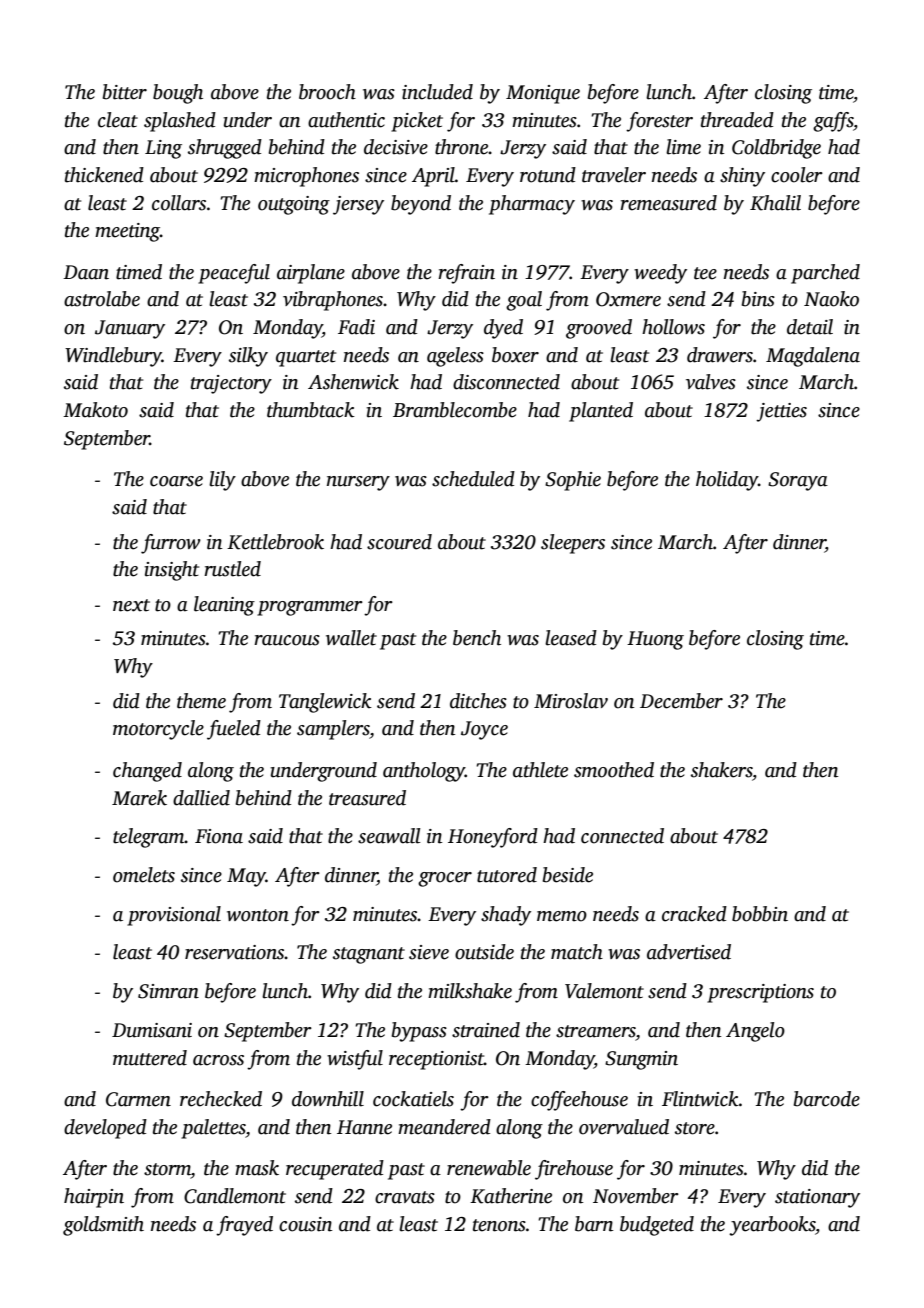 This image has width=924, height=1308. I want to click on brooch, so click(327, 92).
